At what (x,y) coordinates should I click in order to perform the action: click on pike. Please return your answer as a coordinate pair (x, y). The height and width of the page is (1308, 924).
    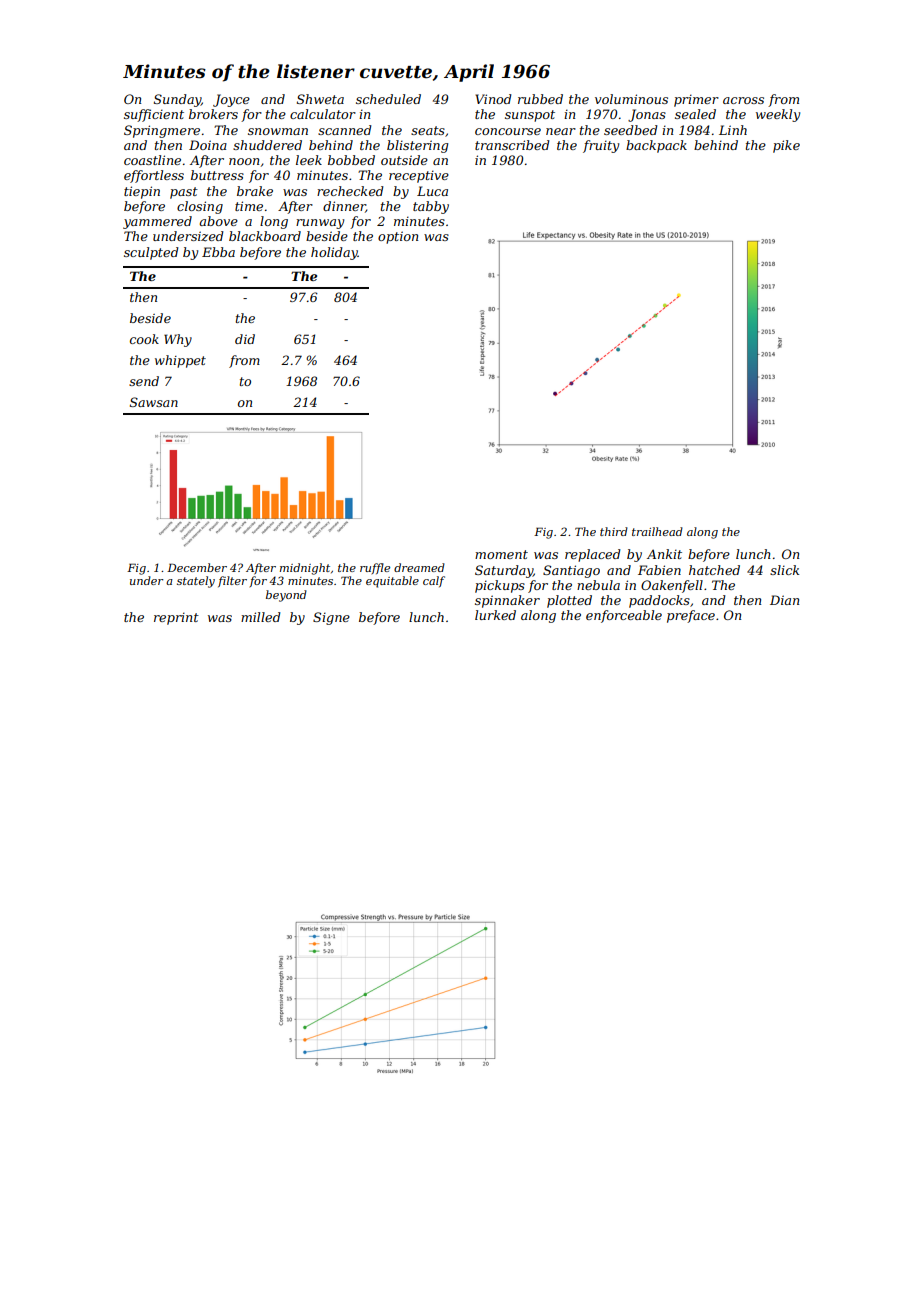
    Looking at the image, I should click on (786, 146).
